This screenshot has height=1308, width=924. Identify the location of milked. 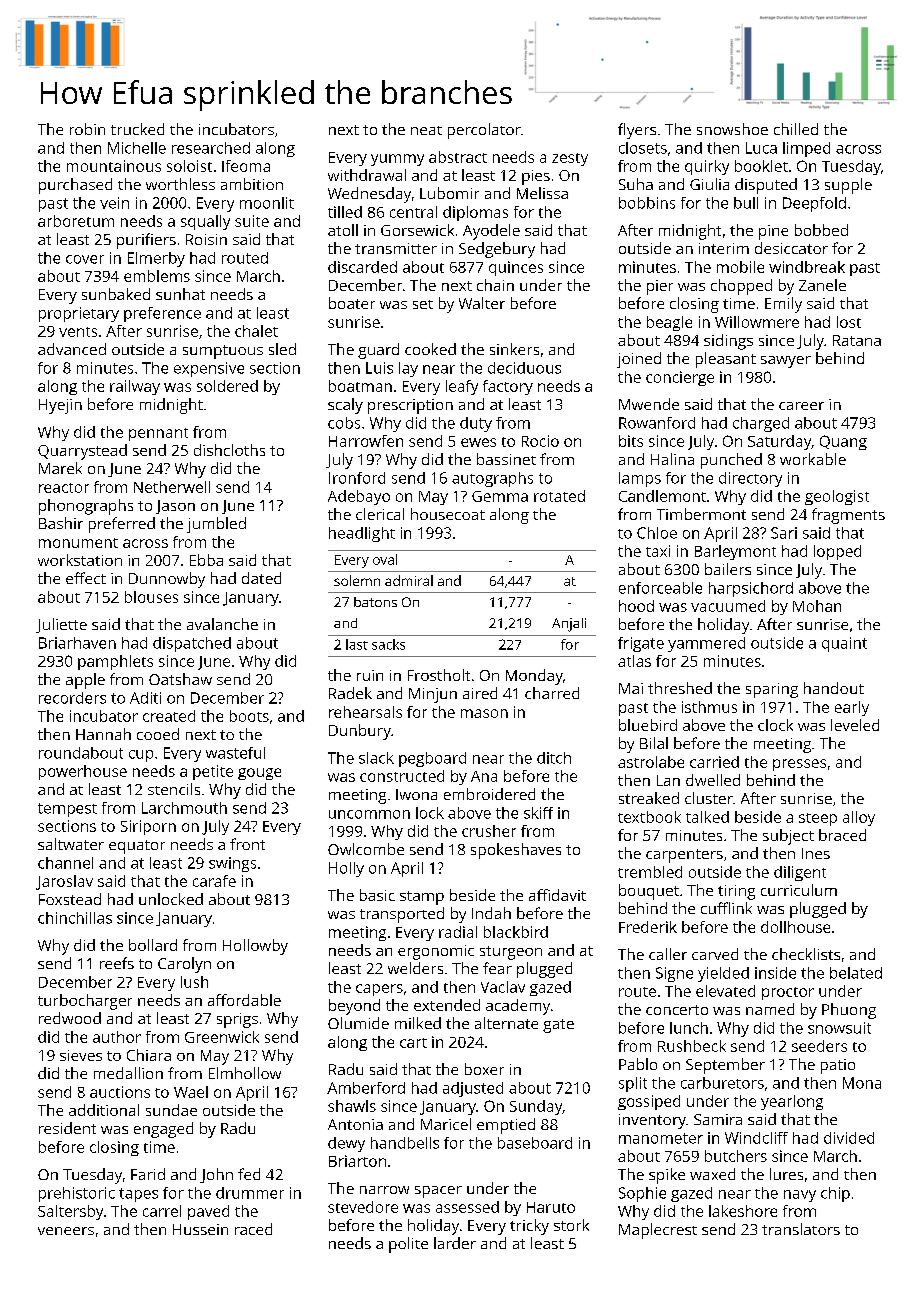
(418, 1023).
